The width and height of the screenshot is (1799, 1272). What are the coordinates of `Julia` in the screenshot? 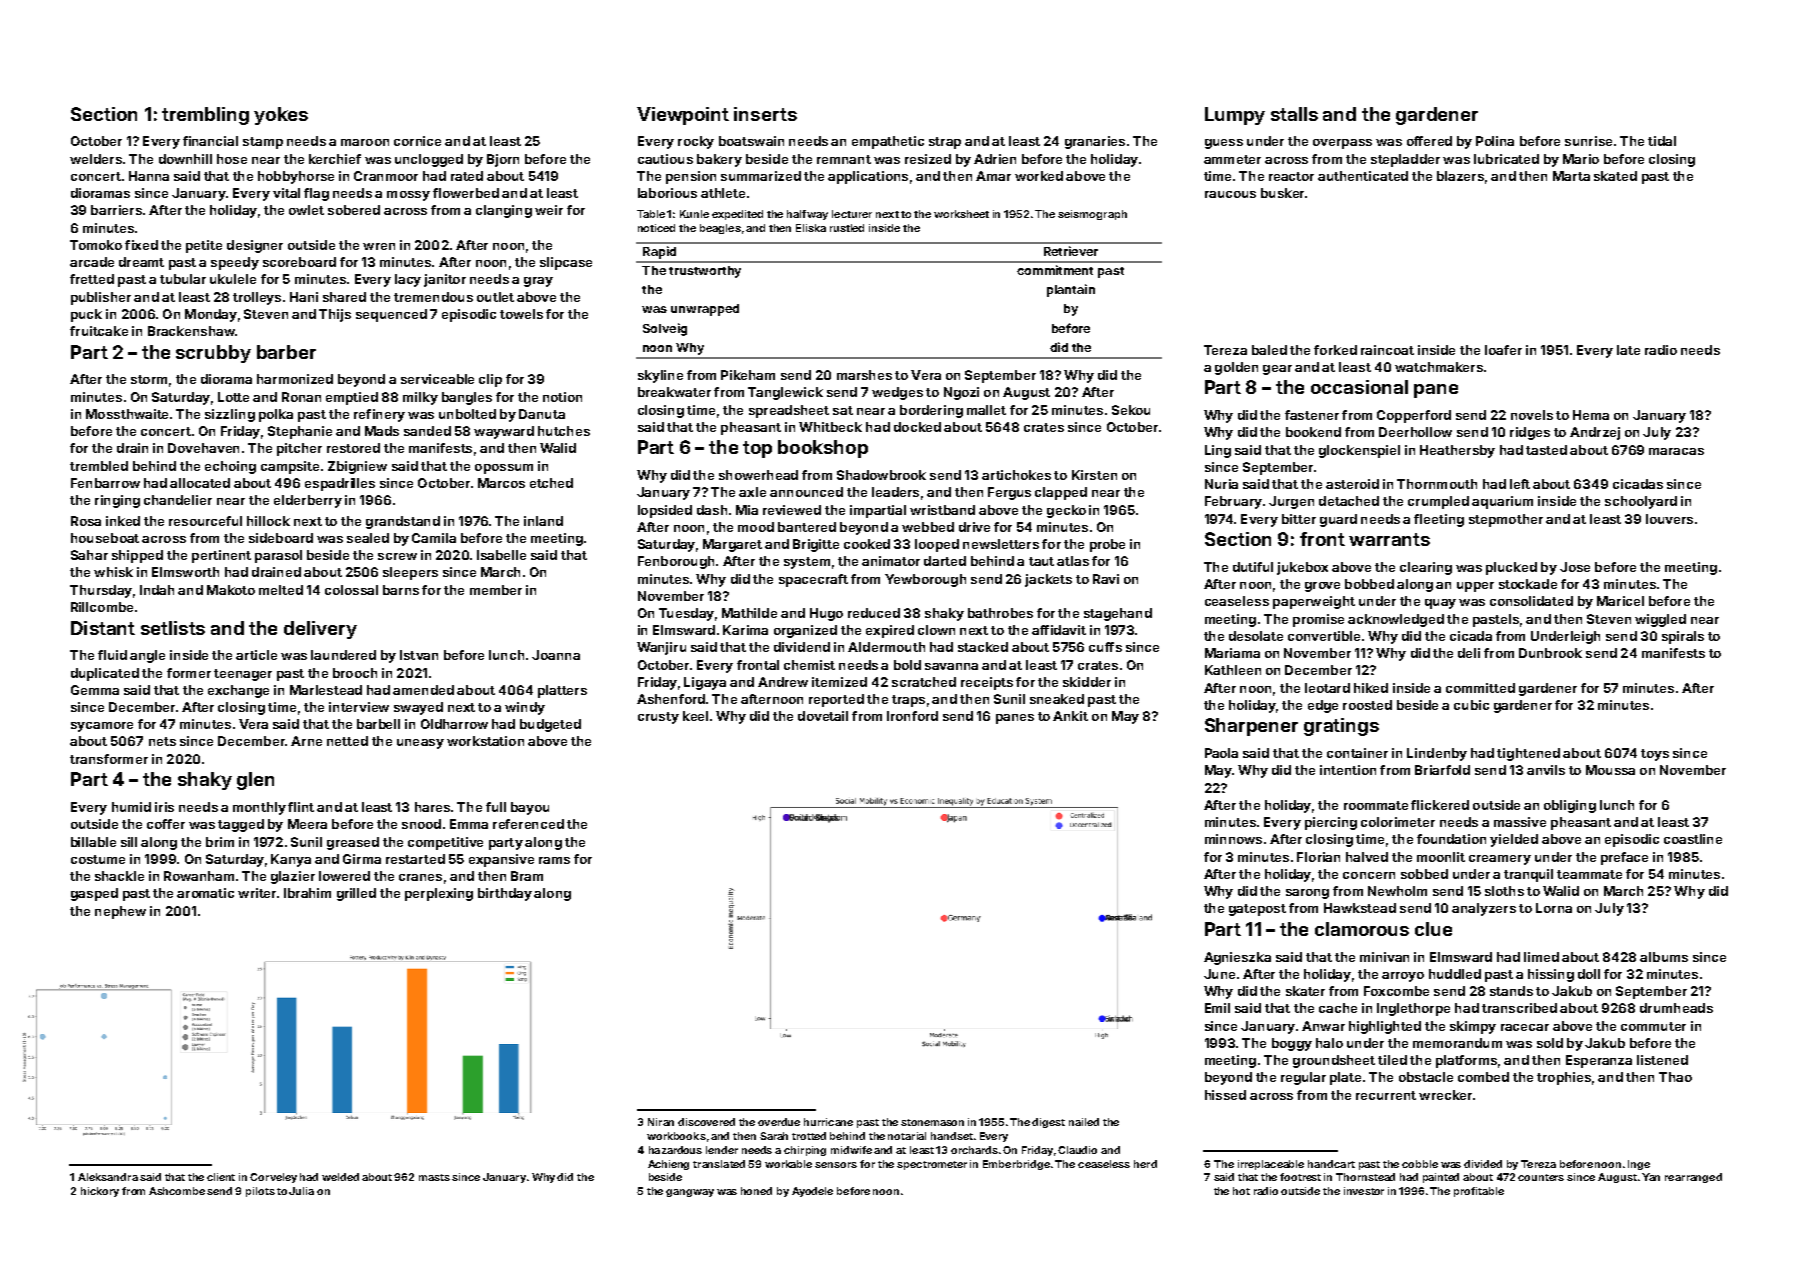 It's located at (301, 1191).
